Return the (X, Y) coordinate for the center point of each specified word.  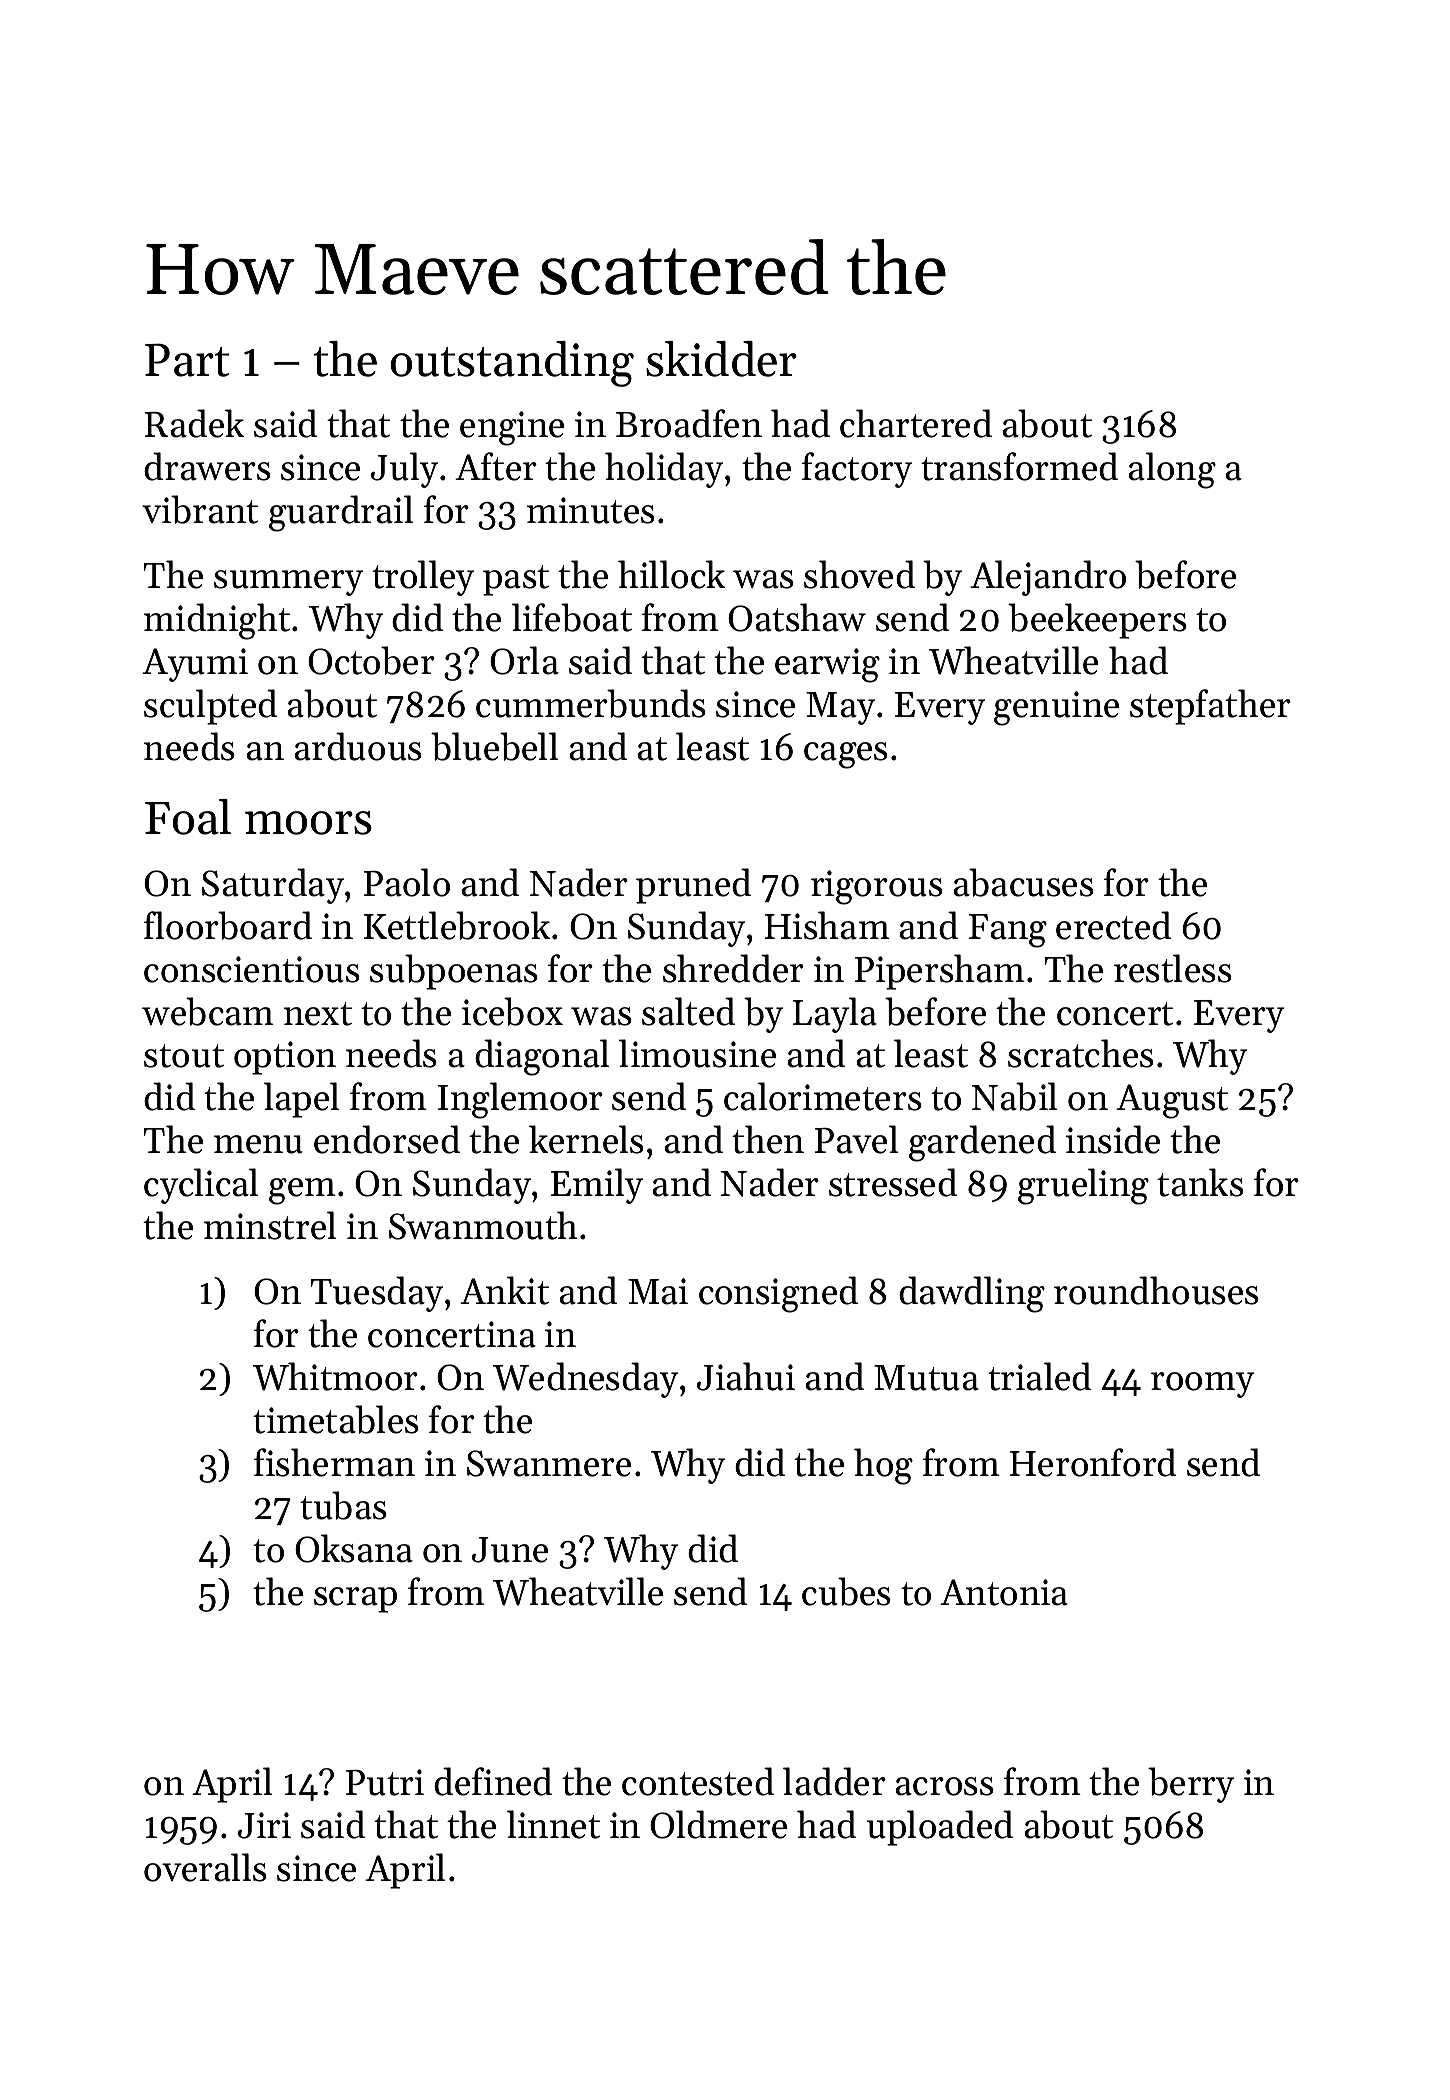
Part (187, 360)
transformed (1019, 466)
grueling (1083, 1186)
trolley (423, 578)
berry (1191, 1785)
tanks (1200, 1182)
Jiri (264, 1825)
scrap (355, 1600)
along (1172, 470)
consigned (778, 1294)
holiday (664, 470)
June (510, 1550)
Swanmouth (483, 1225)
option (285, 1058)
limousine (697, 1053)
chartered (916, 423)
